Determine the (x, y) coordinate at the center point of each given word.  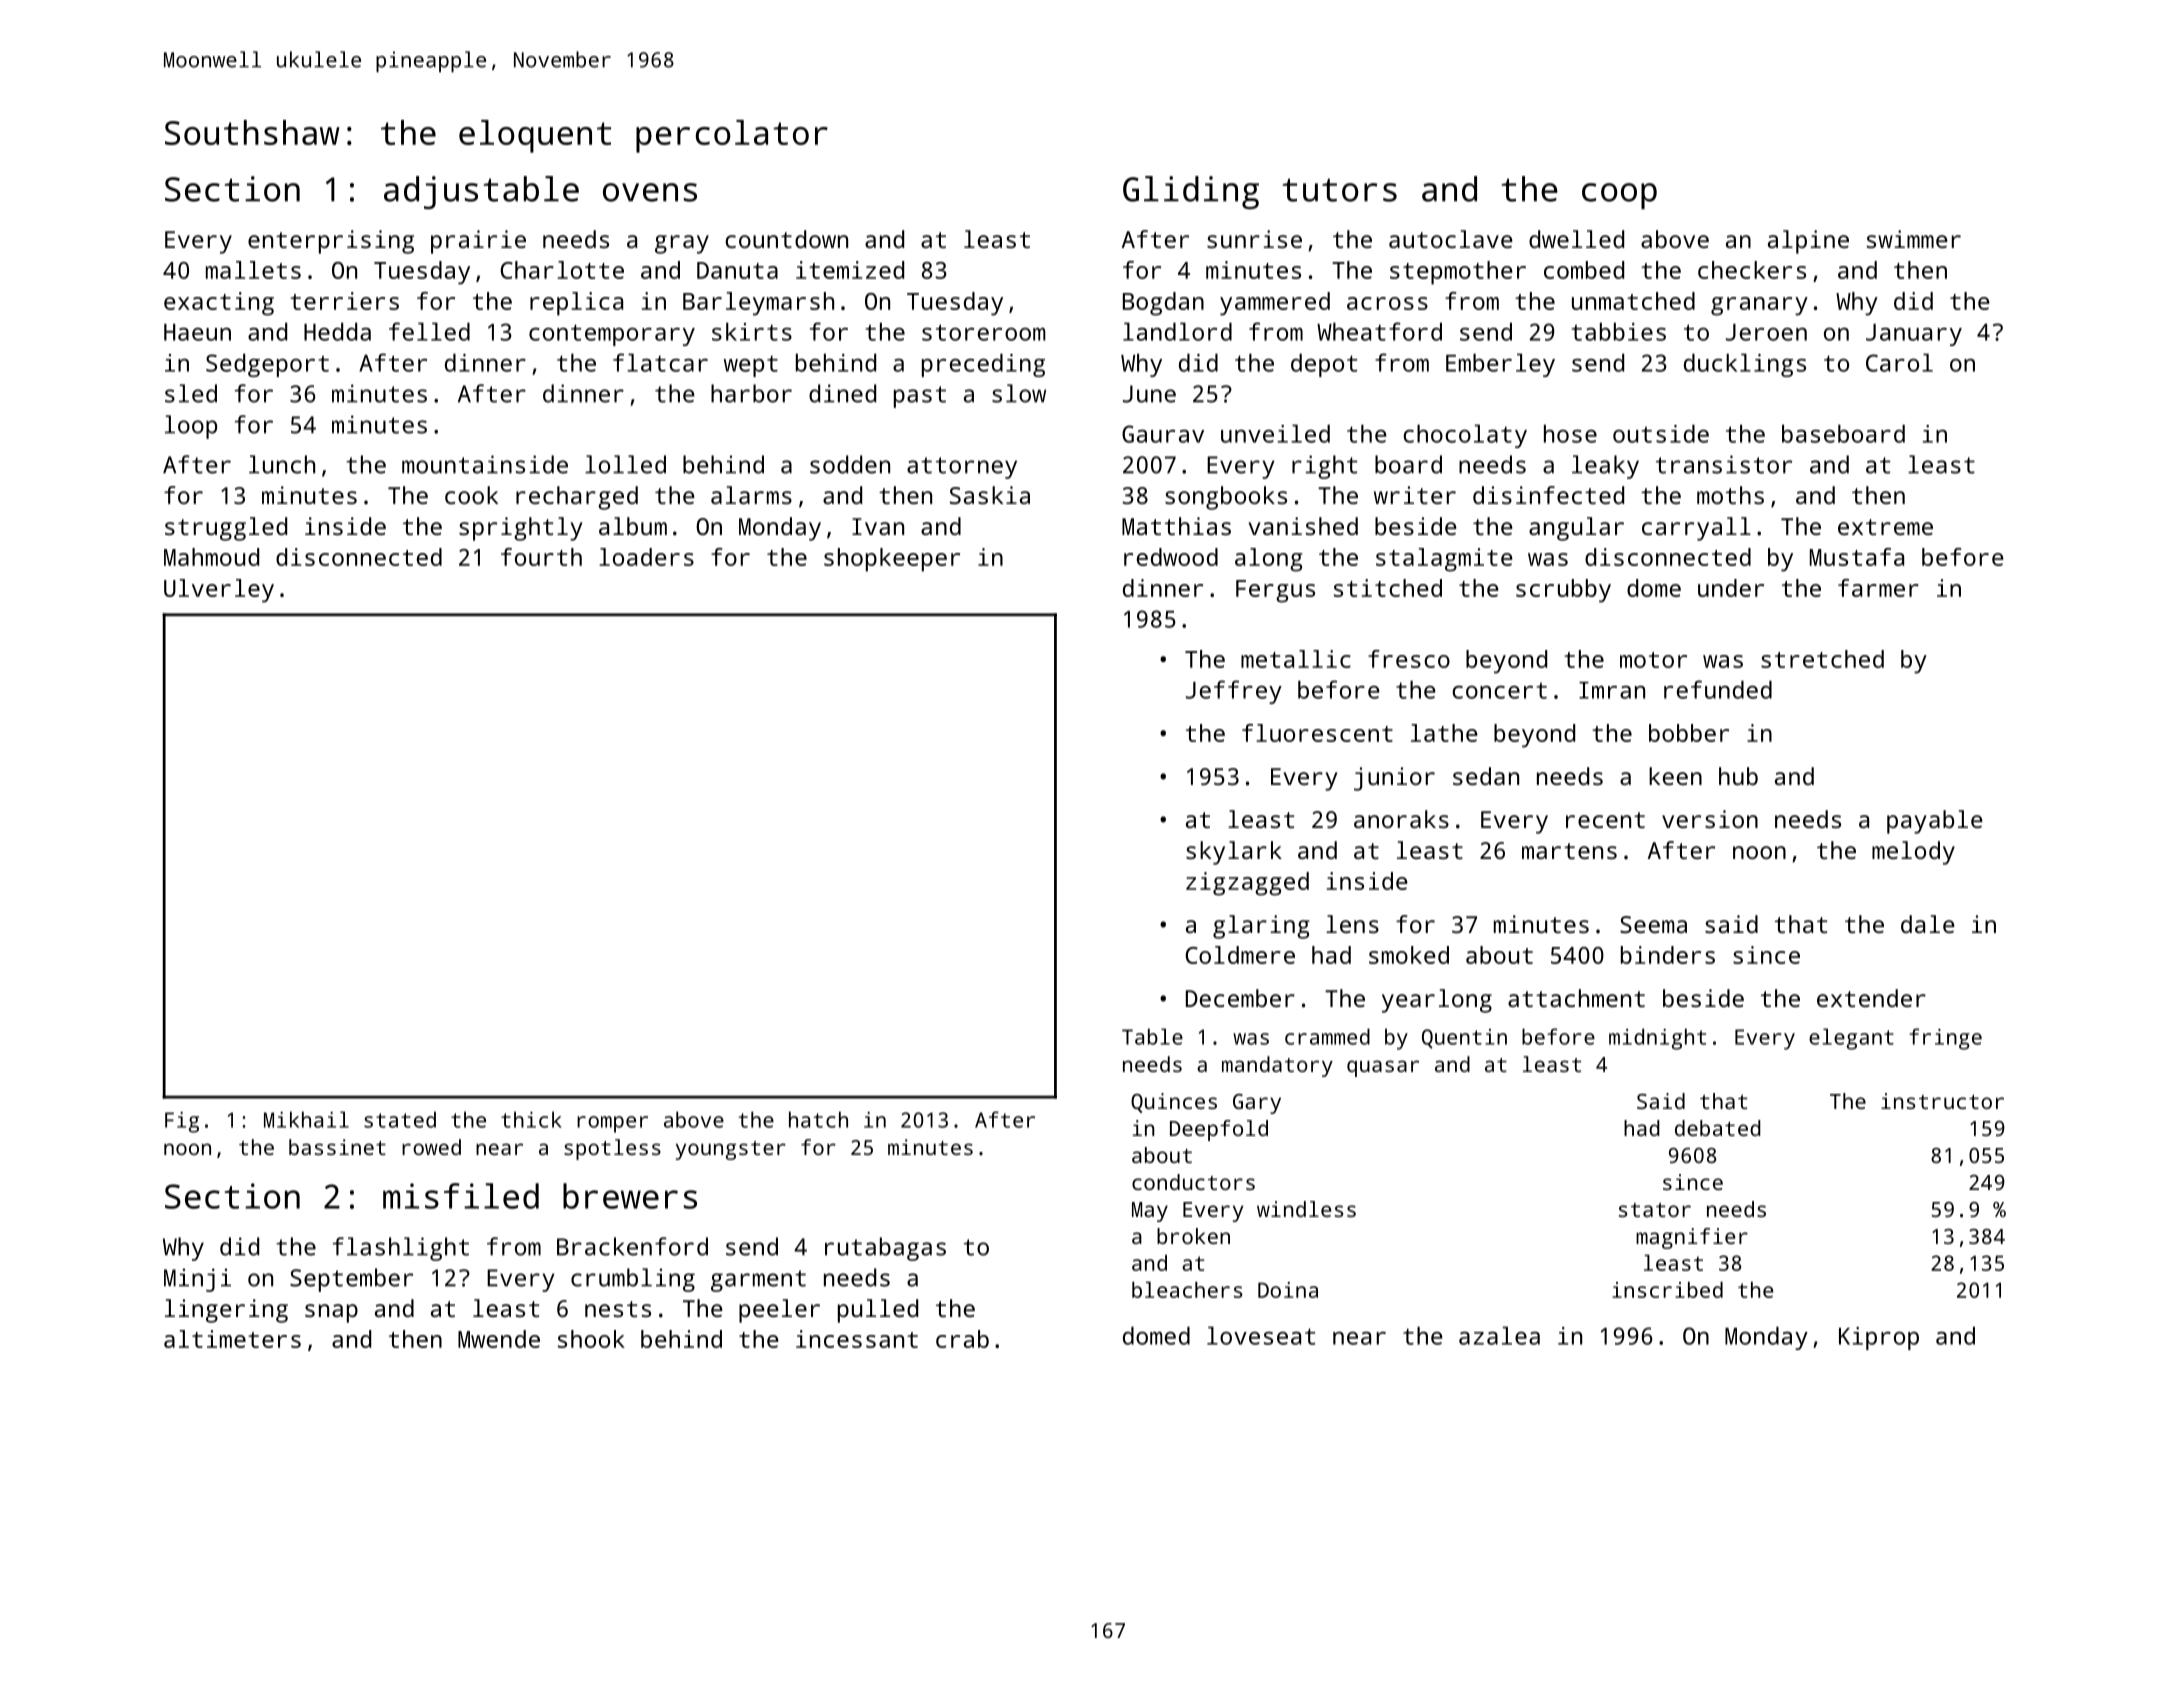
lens (1352, 924)
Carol (1899, 362)
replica (576, 304)
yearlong (1437, 1001)
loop (191, 427)
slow (1019, 393)
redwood (1171, 557)
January (1914, 335)
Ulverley (219, 591)
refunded (1718, 689)
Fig (182, 1122)
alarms (751, 495)
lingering (226, 1311)
